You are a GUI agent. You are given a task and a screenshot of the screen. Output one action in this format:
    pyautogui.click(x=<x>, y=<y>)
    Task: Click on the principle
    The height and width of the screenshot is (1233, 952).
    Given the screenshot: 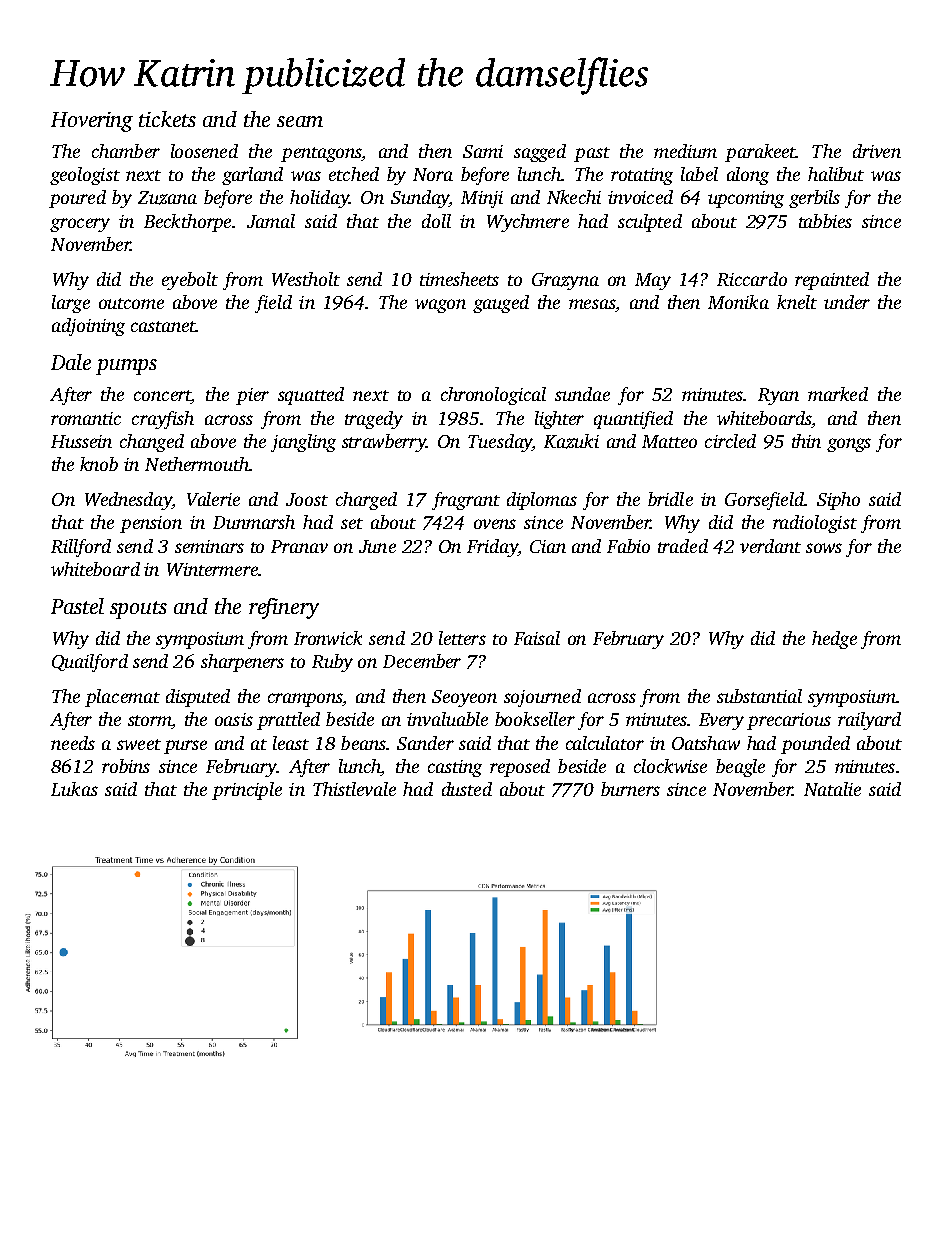 What is the action you would take?
    pyautogui.click(x=247, y=791)
